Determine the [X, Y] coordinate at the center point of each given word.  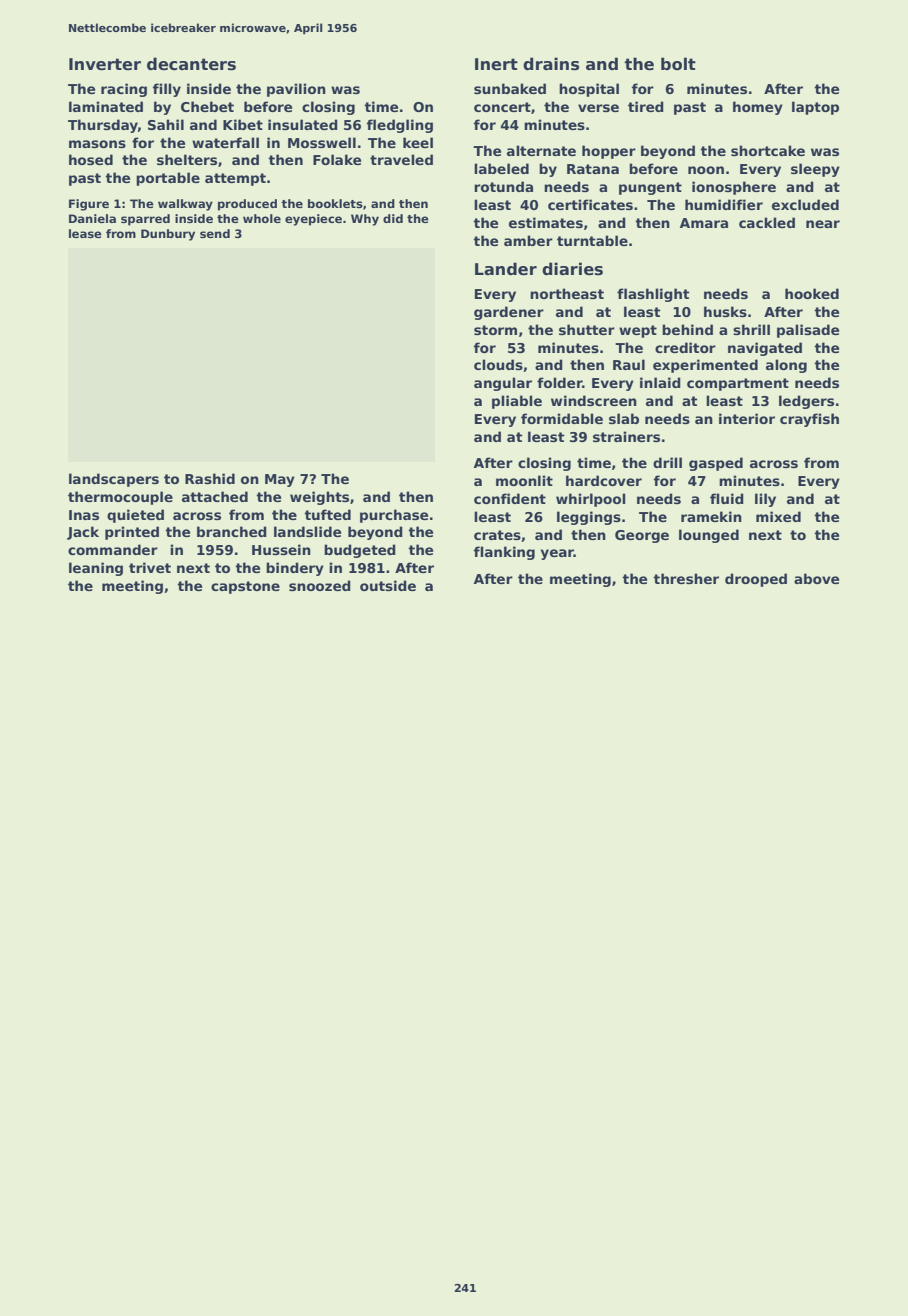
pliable [517, 402]
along [786, 366]
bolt [678, 64]
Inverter [105, 64]
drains [551, 64]
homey [758, 108]
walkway [185, 205]
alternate [541, 150]
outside [388, 585]
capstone [245, 587]
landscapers [114, 480]
